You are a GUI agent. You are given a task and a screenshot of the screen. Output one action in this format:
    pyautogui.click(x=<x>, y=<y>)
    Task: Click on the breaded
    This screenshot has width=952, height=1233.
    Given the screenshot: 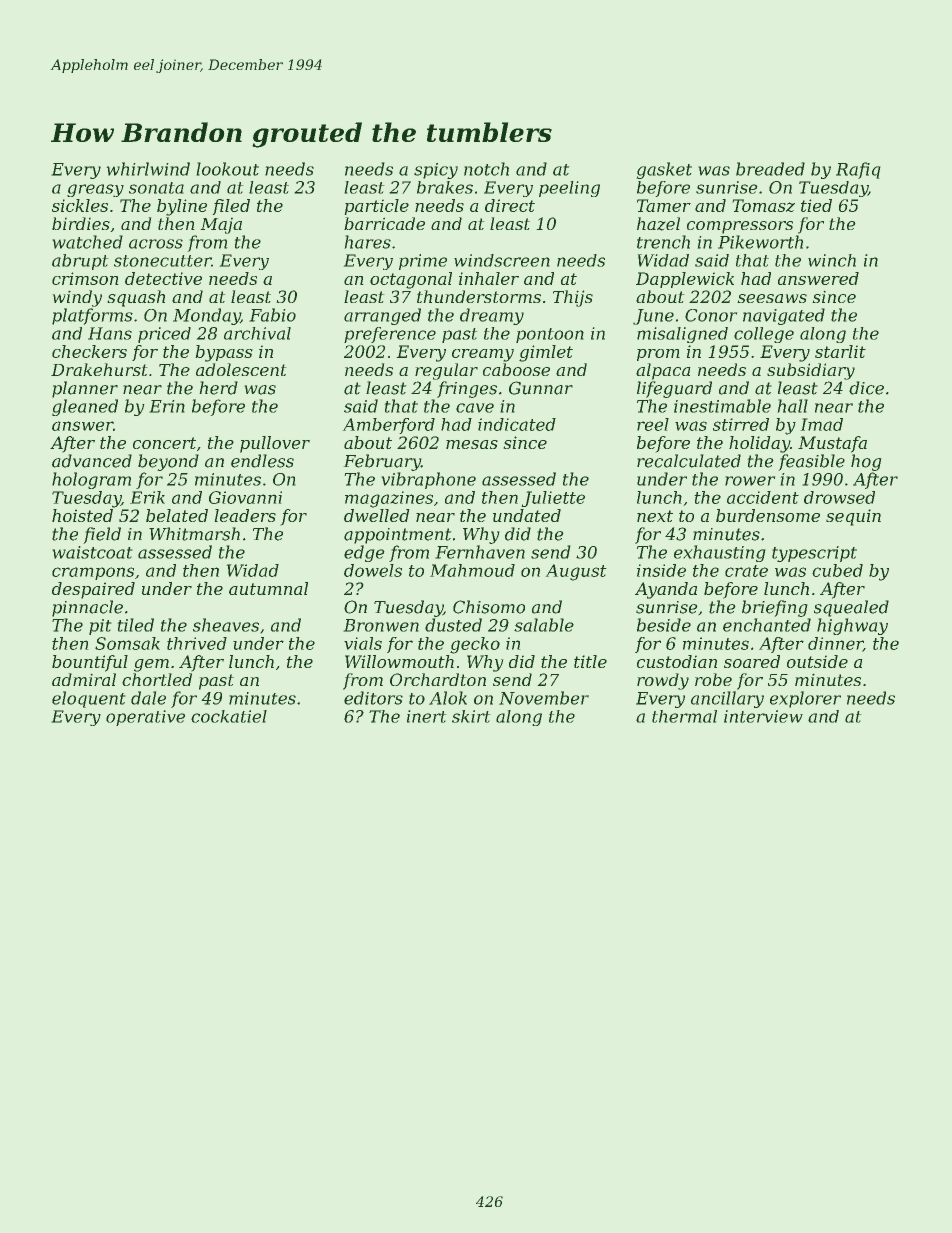 What is the action you would take?
    pyautogui.click(x=770, y=169)
